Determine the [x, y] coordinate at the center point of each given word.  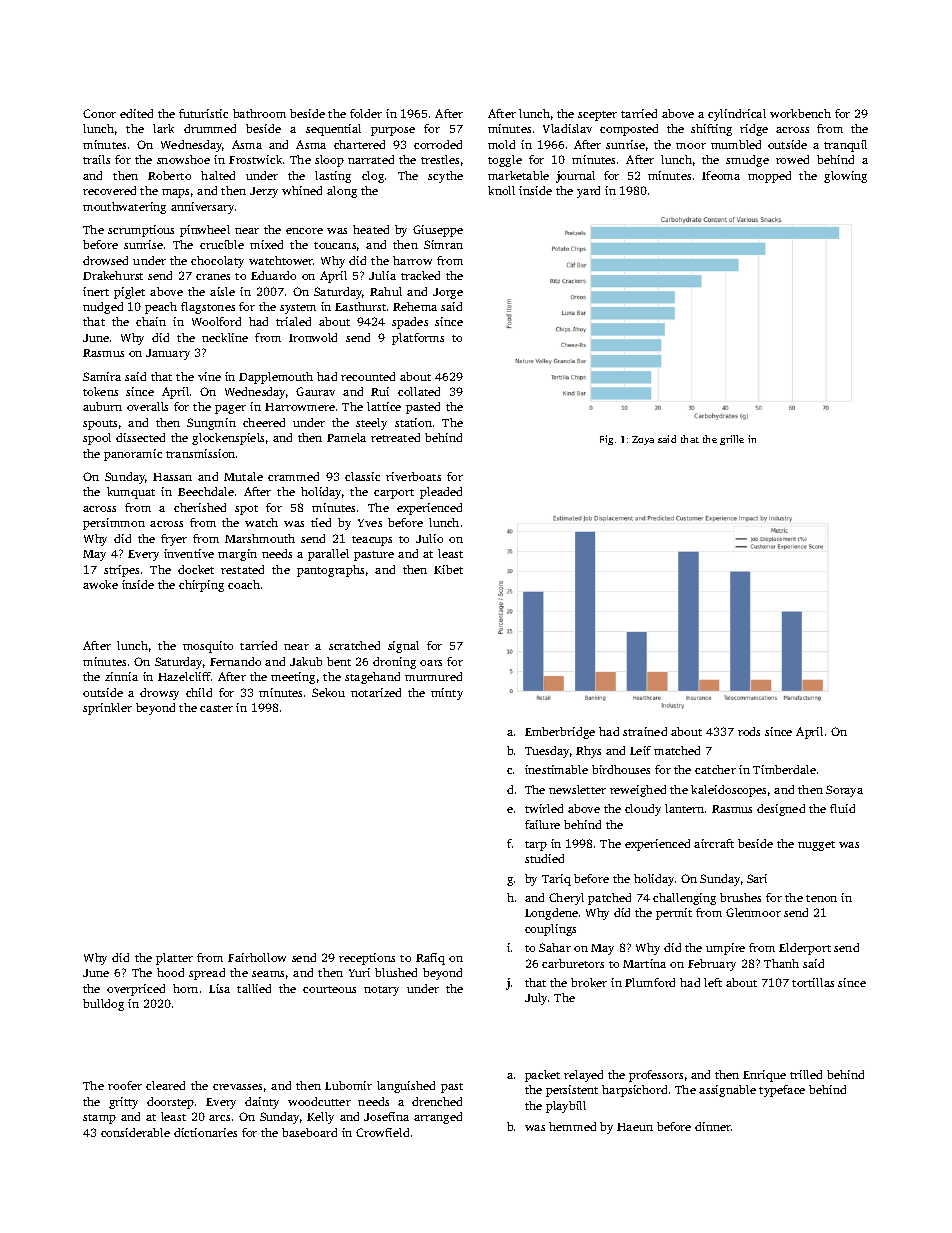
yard [588, 192]
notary [381, 991]
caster [216, 708]
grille [732, 440]
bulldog [103, 1005]
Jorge [448, 293]
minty [447, 694]
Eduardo [273, 275]
